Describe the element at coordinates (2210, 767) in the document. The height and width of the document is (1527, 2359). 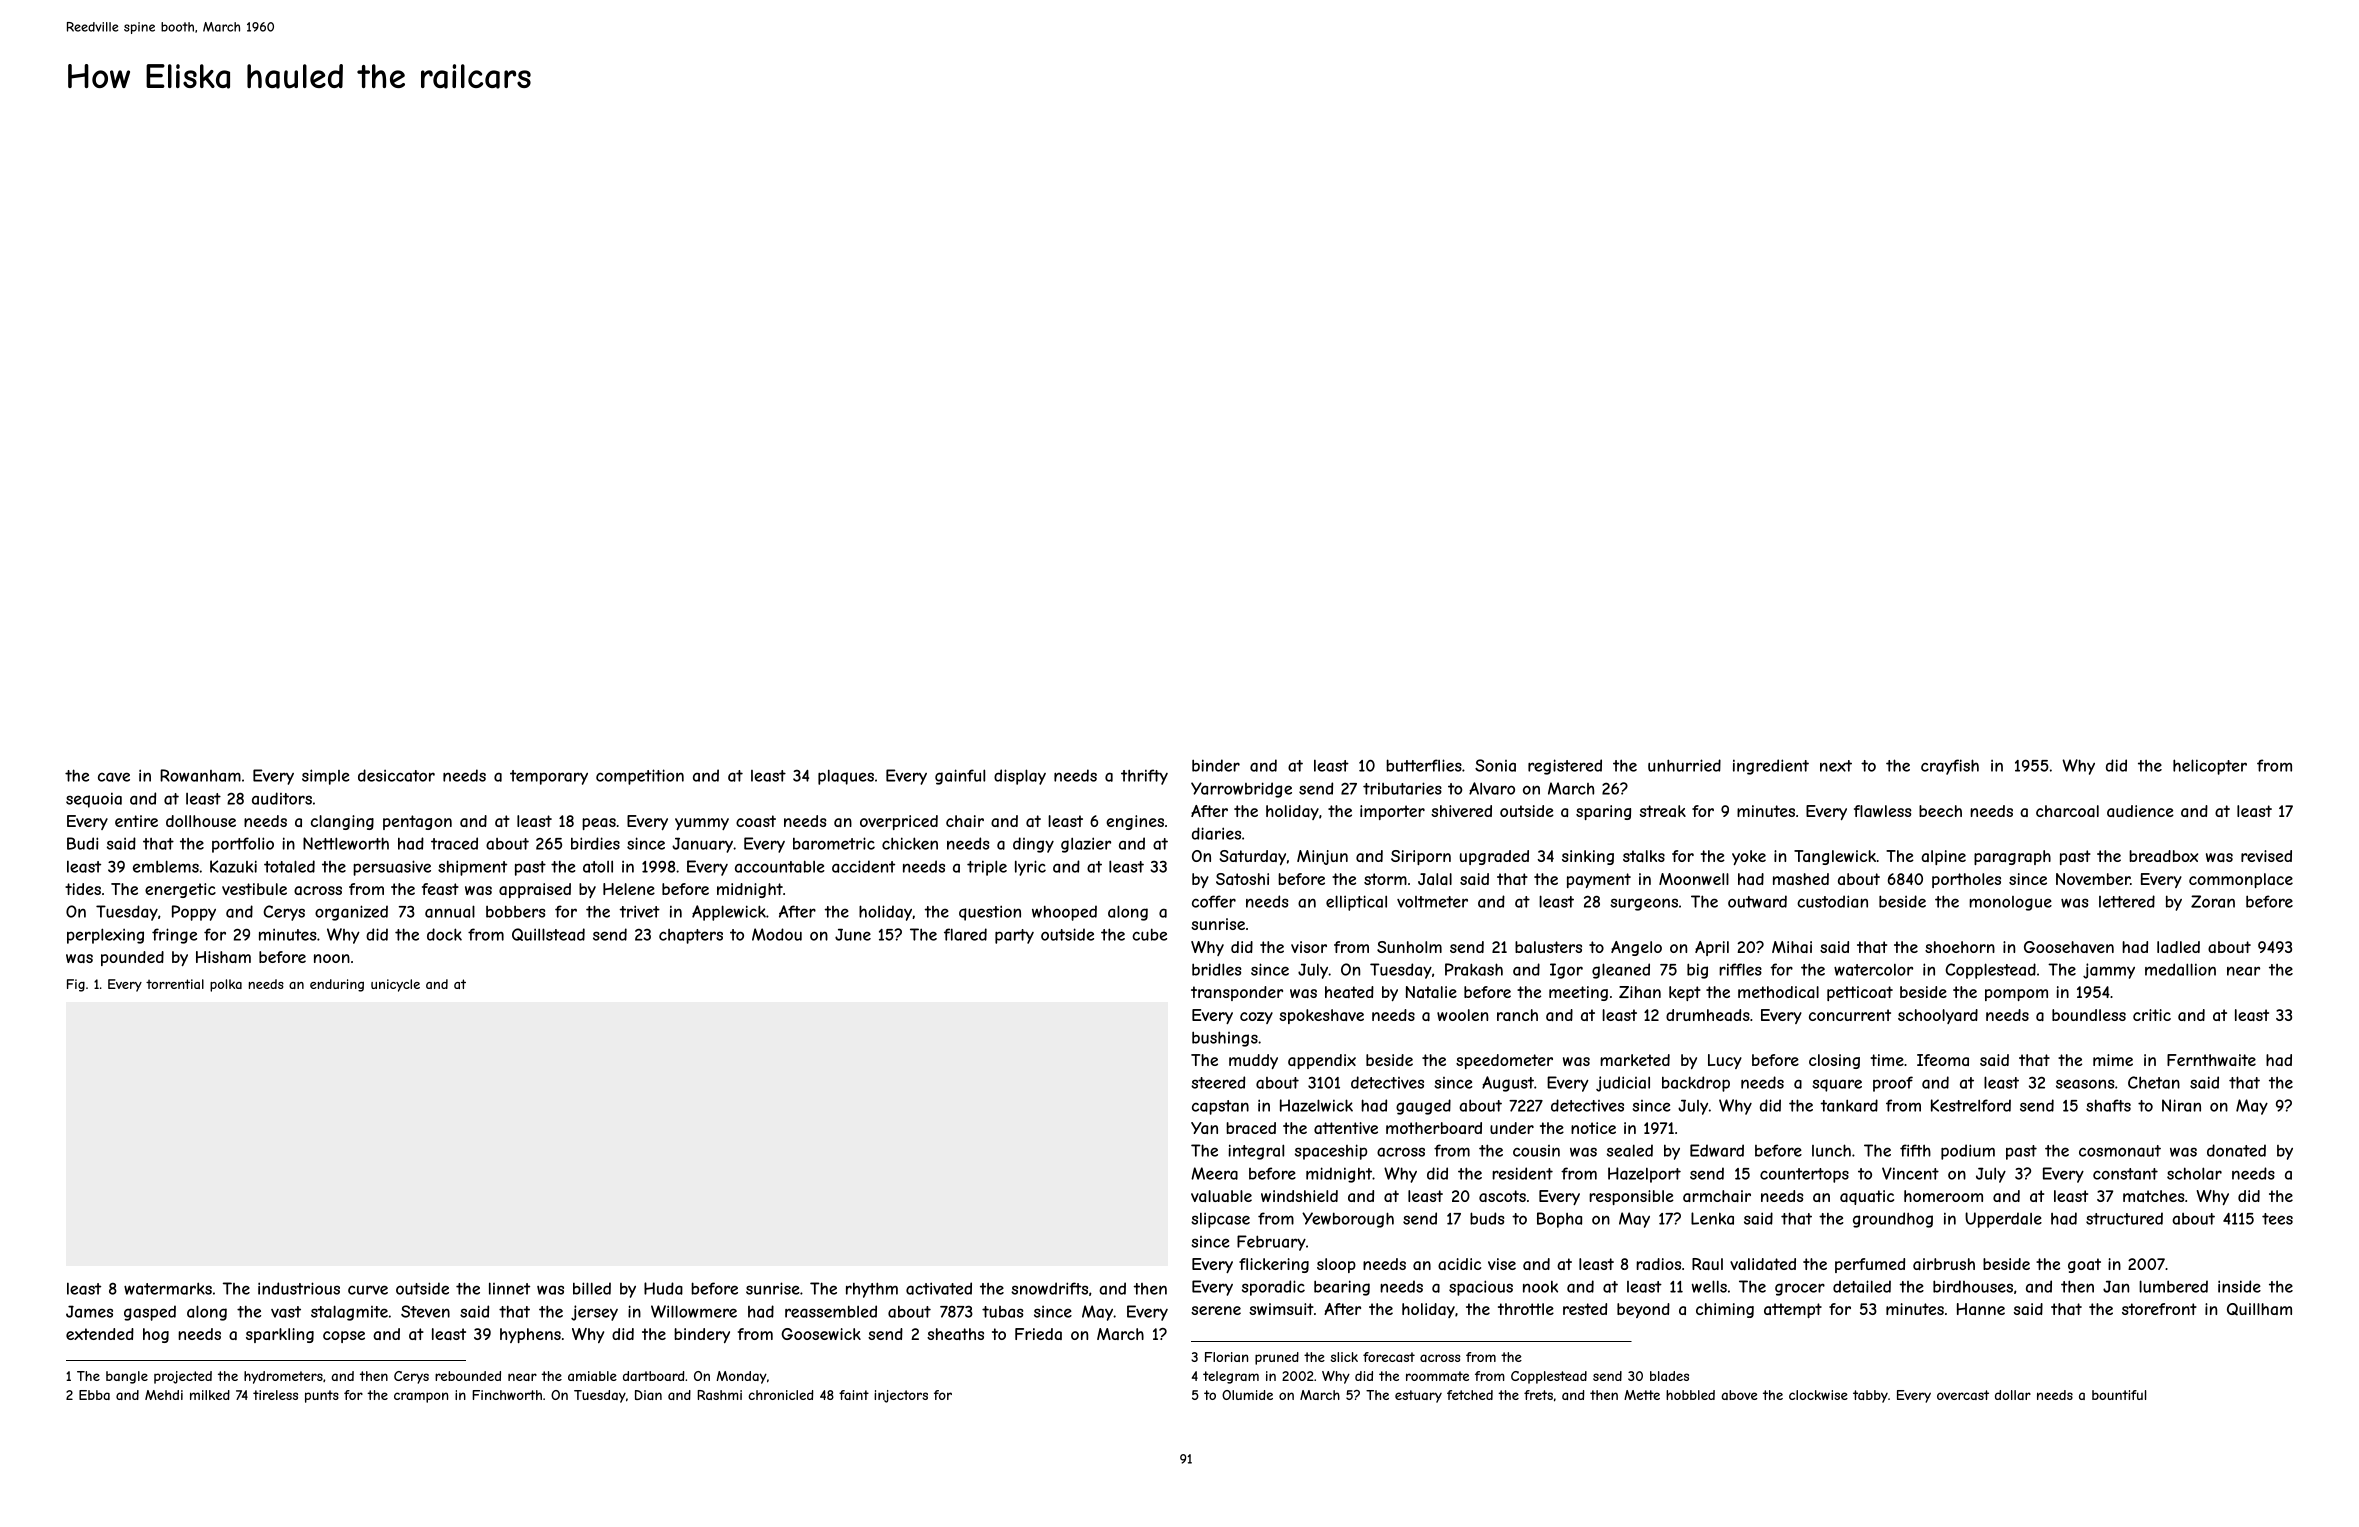
I see `helicopter` at that location.
